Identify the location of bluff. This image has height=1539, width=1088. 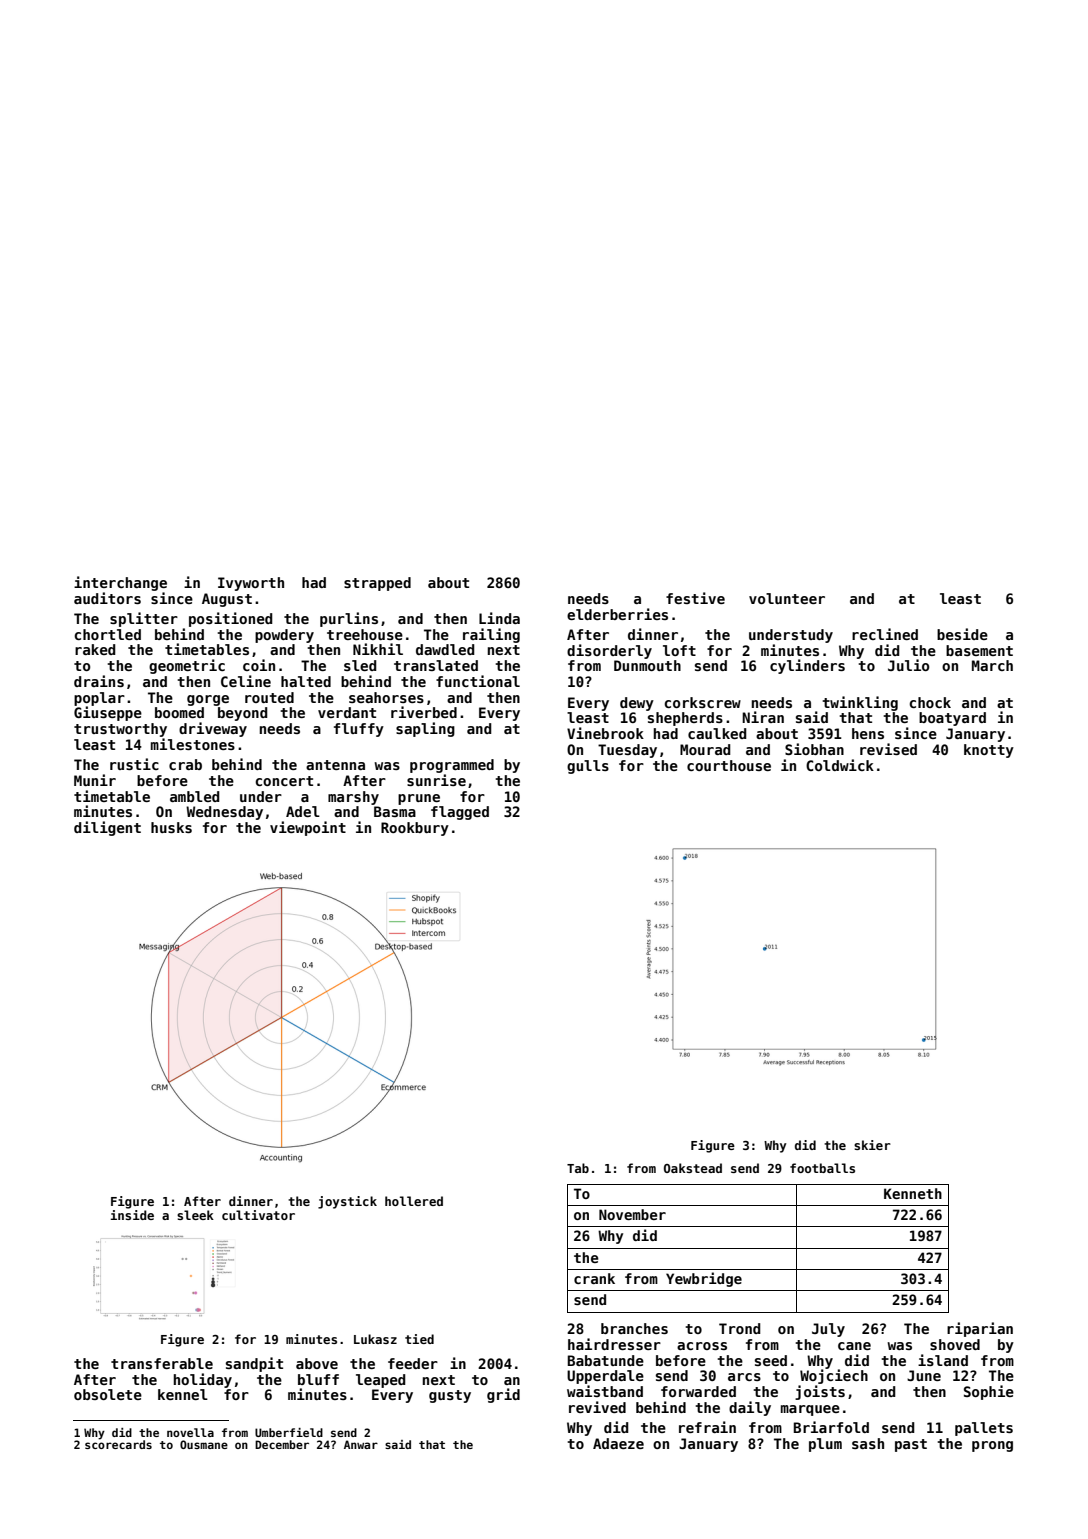
(318, 1379).
